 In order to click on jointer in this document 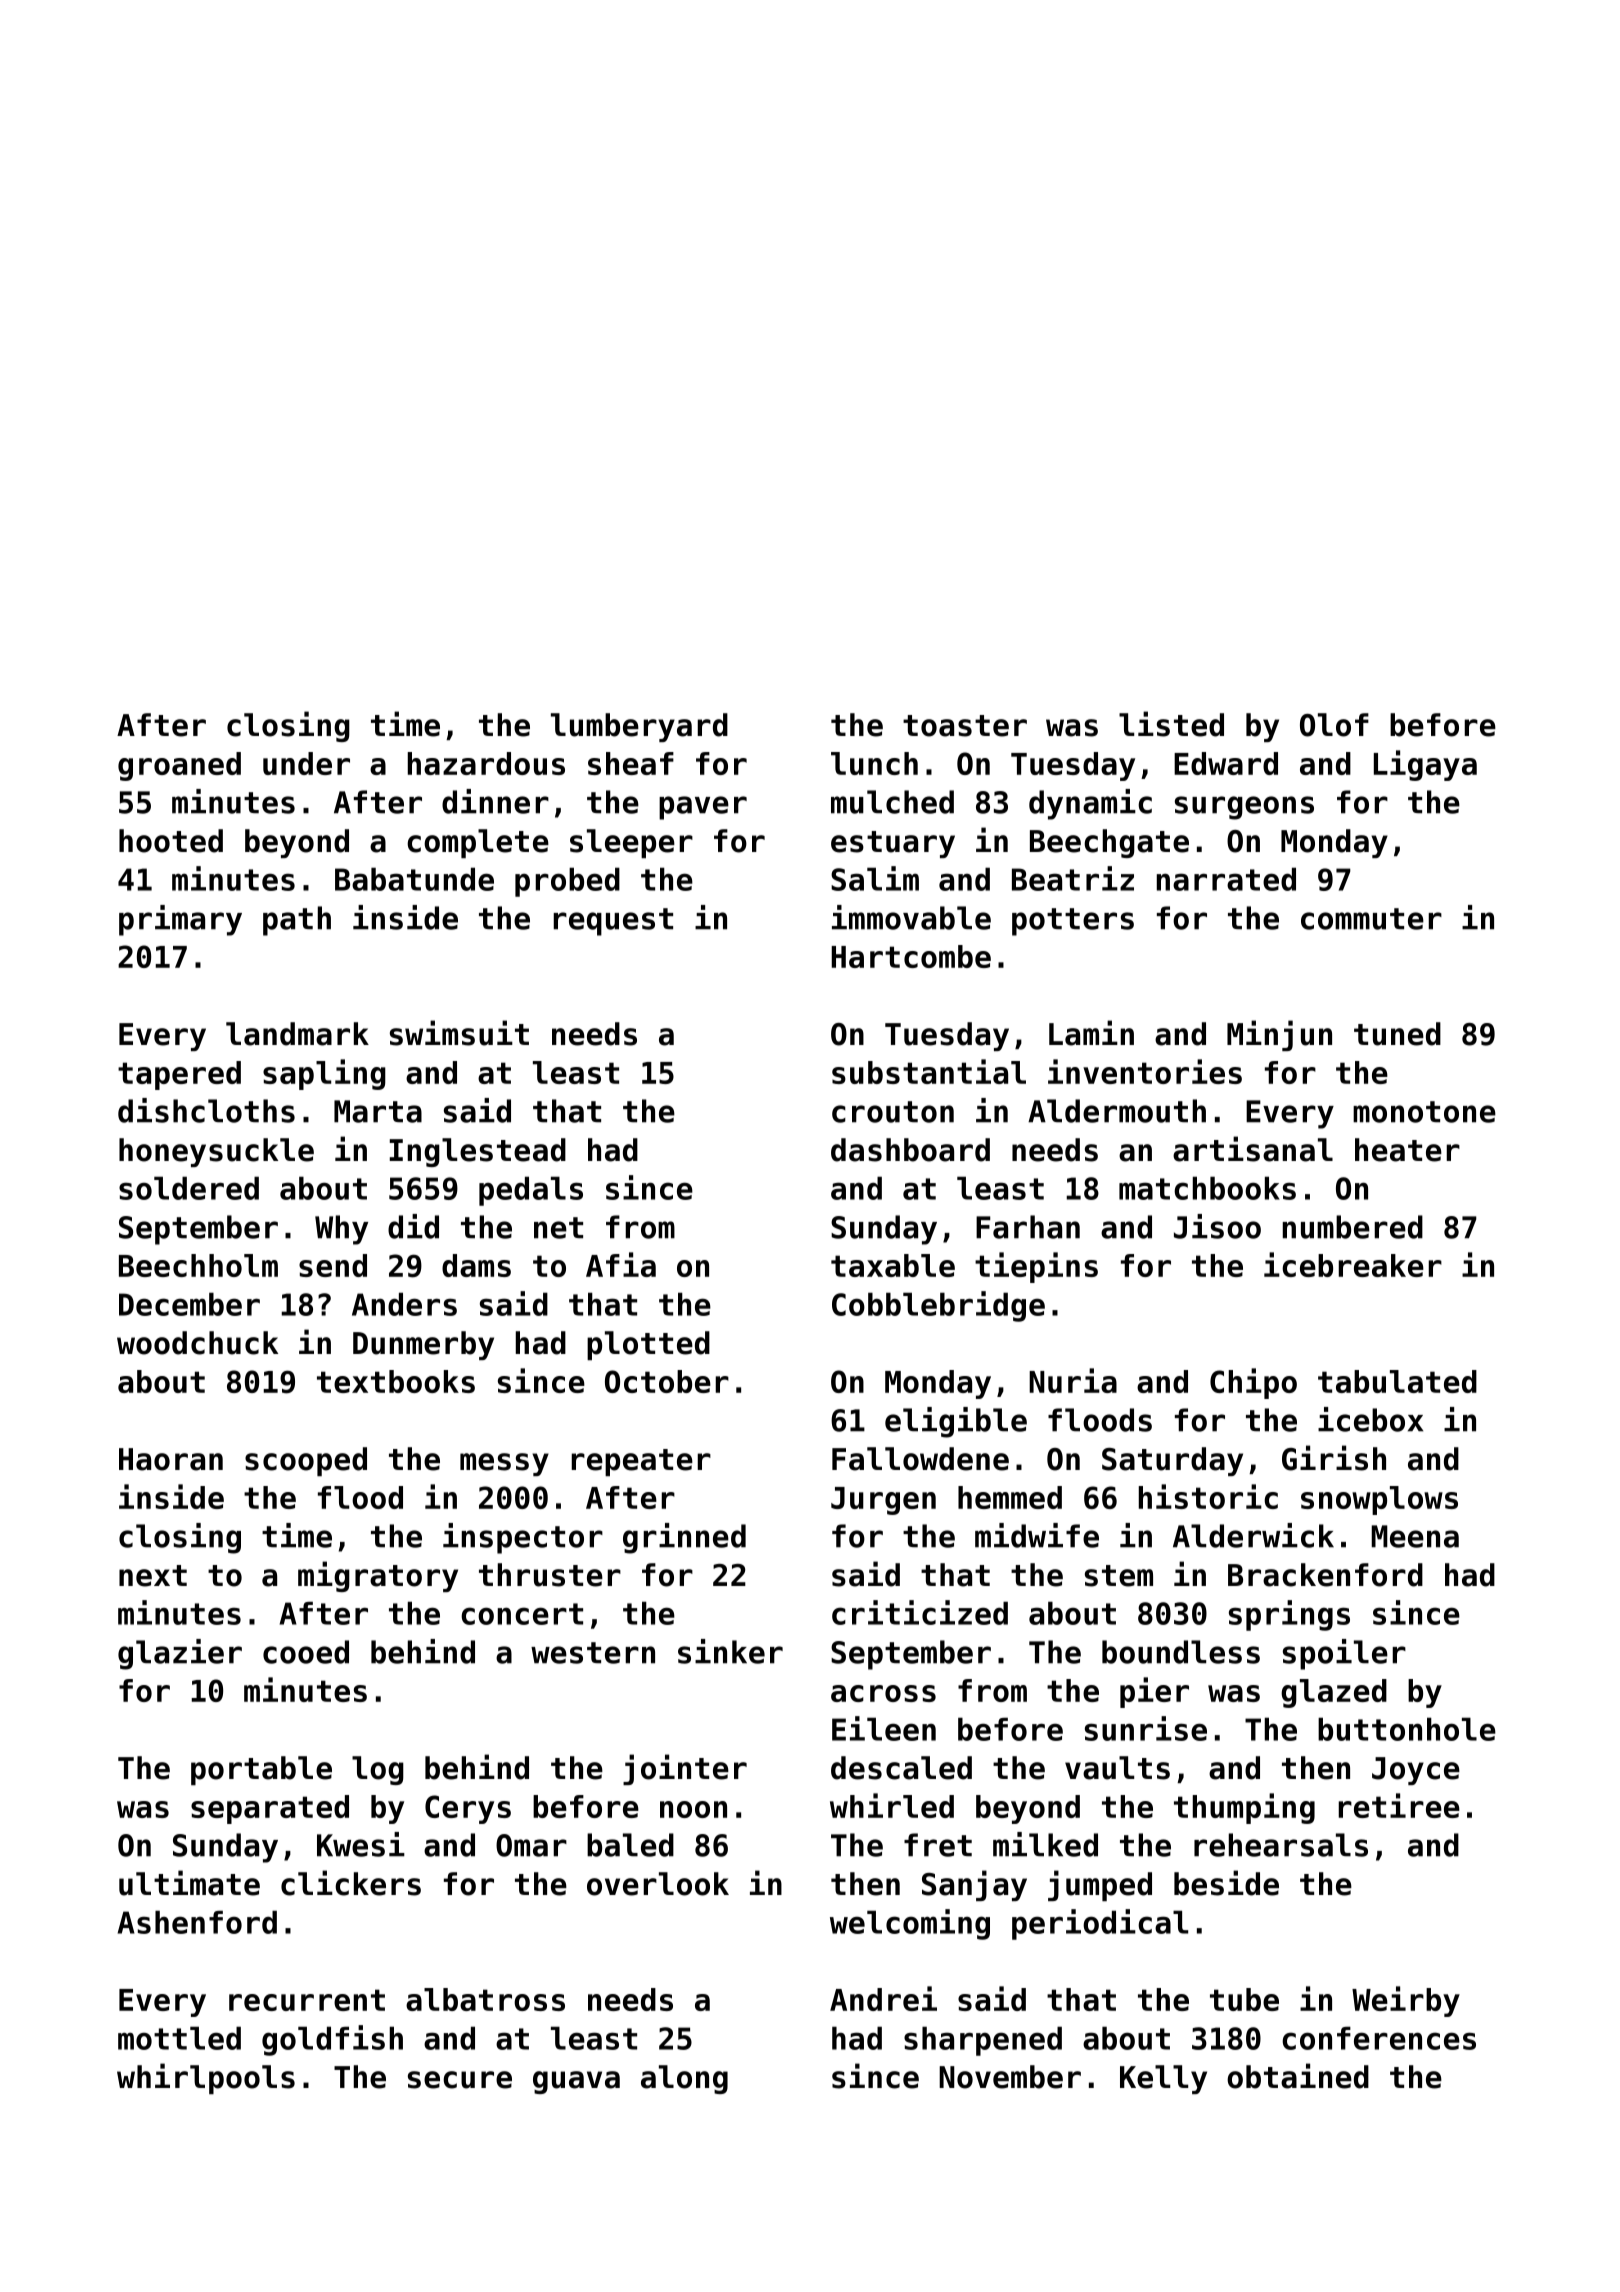, I will do `click(685, 1769)`.
